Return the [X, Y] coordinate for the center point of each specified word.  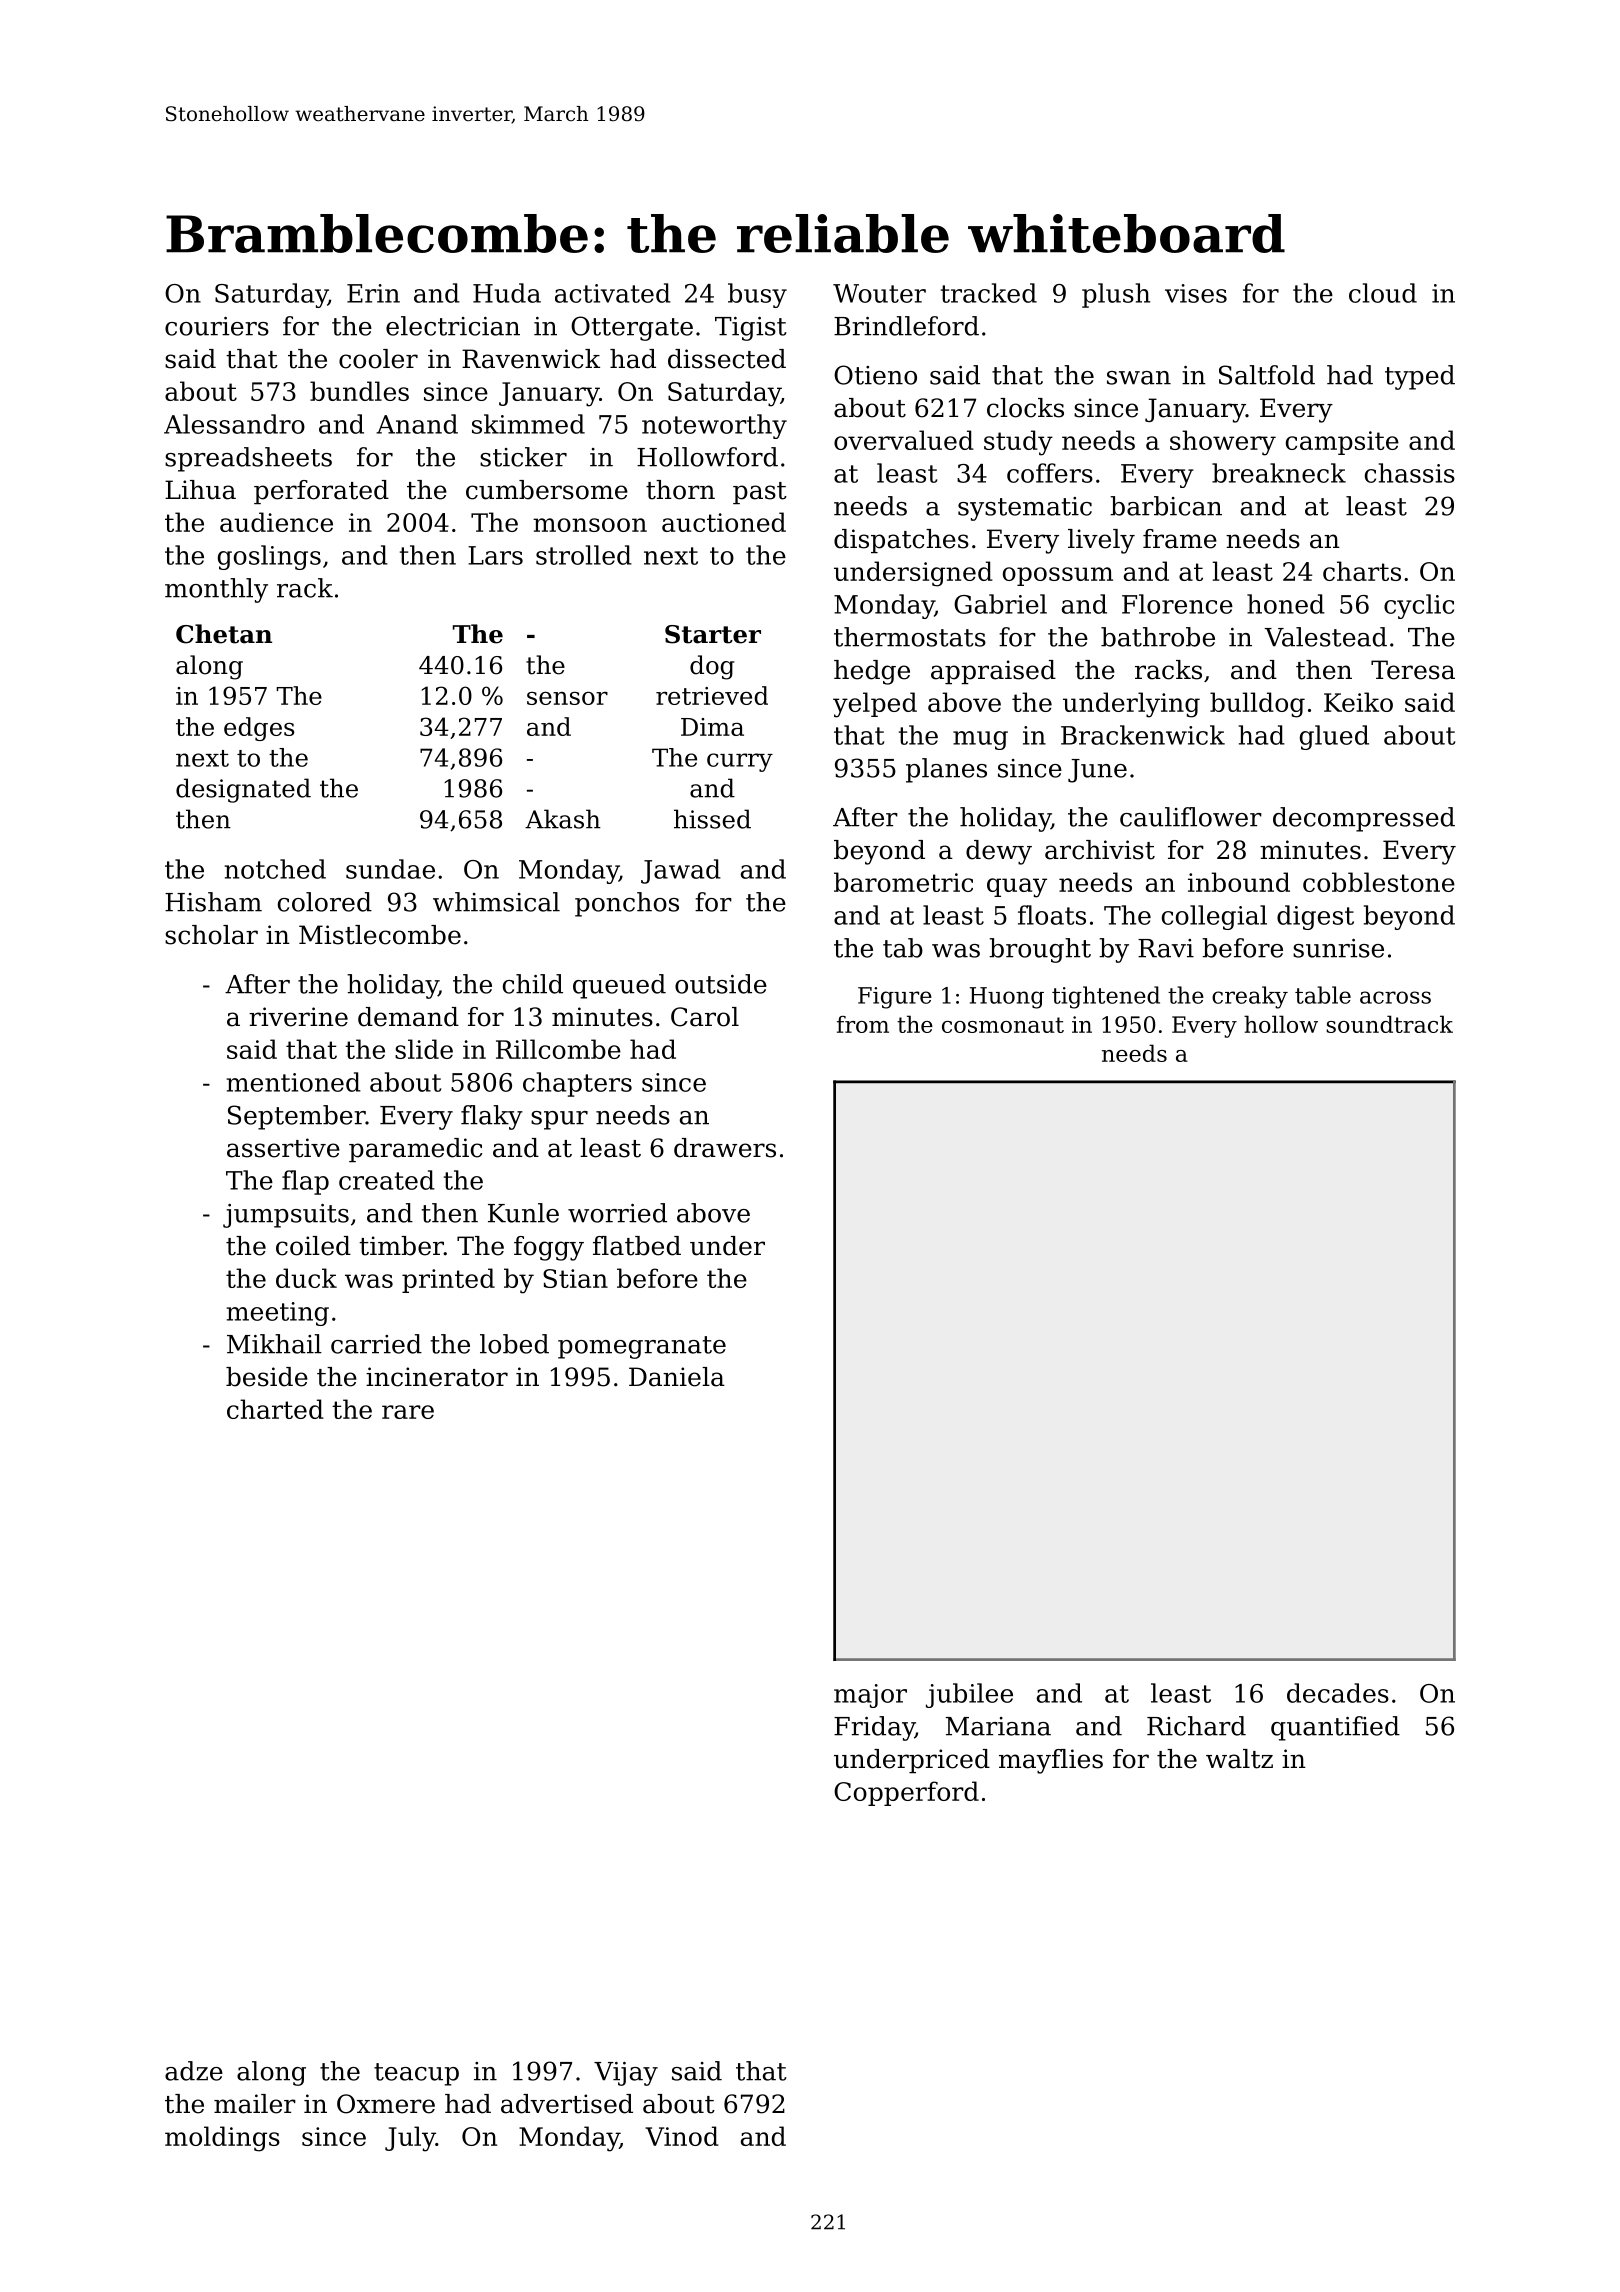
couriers [217, 326]
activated [613, 293]
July [410, 2139]
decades [1338, 1693]
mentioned [294, 1082]
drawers [725, 1148]
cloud [1383, 293]
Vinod [682, 2136]
